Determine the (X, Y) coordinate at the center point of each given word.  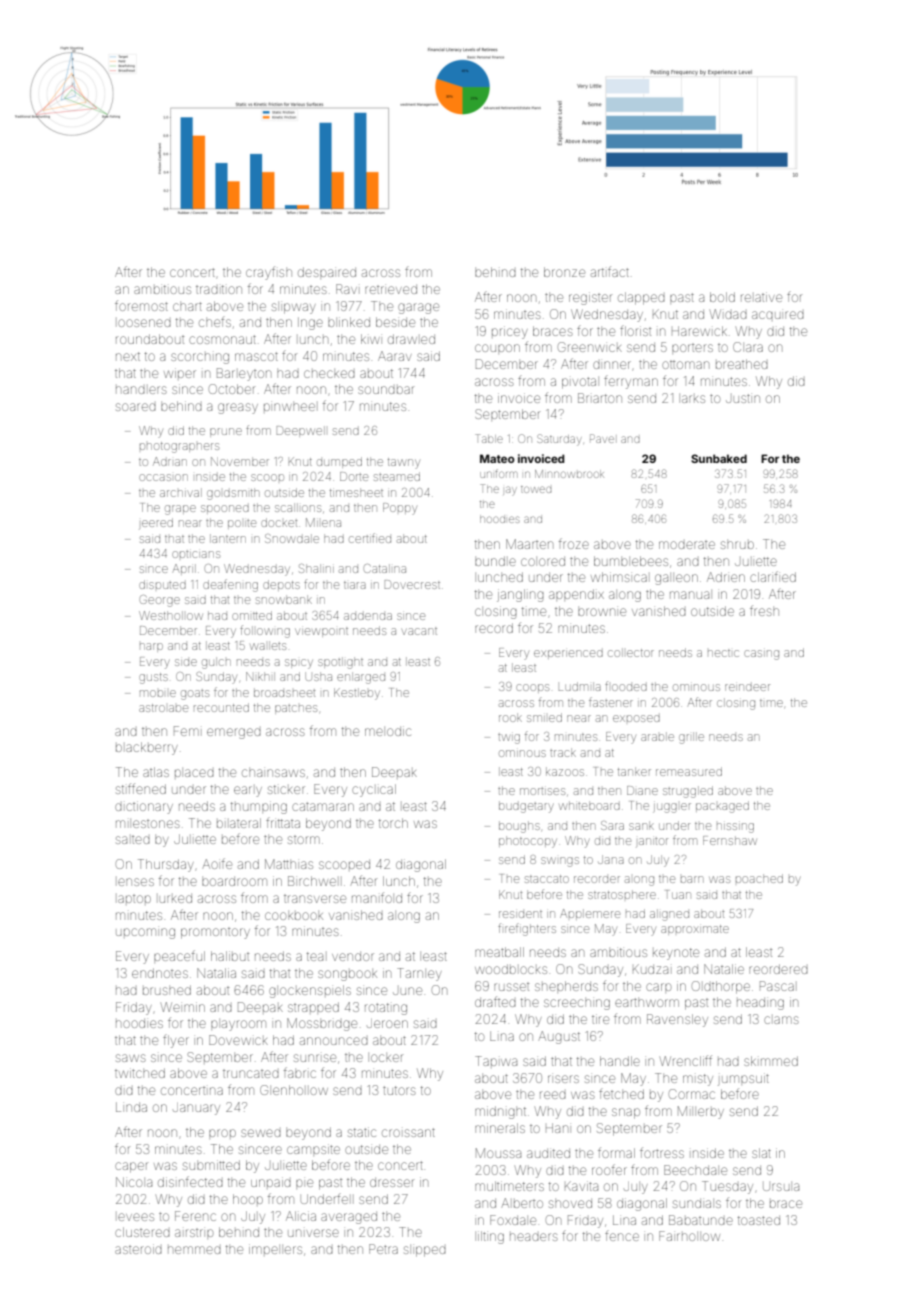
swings (560, 862)
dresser (392, 1182)
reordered (778, 969)
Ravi (346, 289)
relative (761, 297)
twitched (140, 1073)
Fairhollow (689, 1236)
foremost (141, 305)
